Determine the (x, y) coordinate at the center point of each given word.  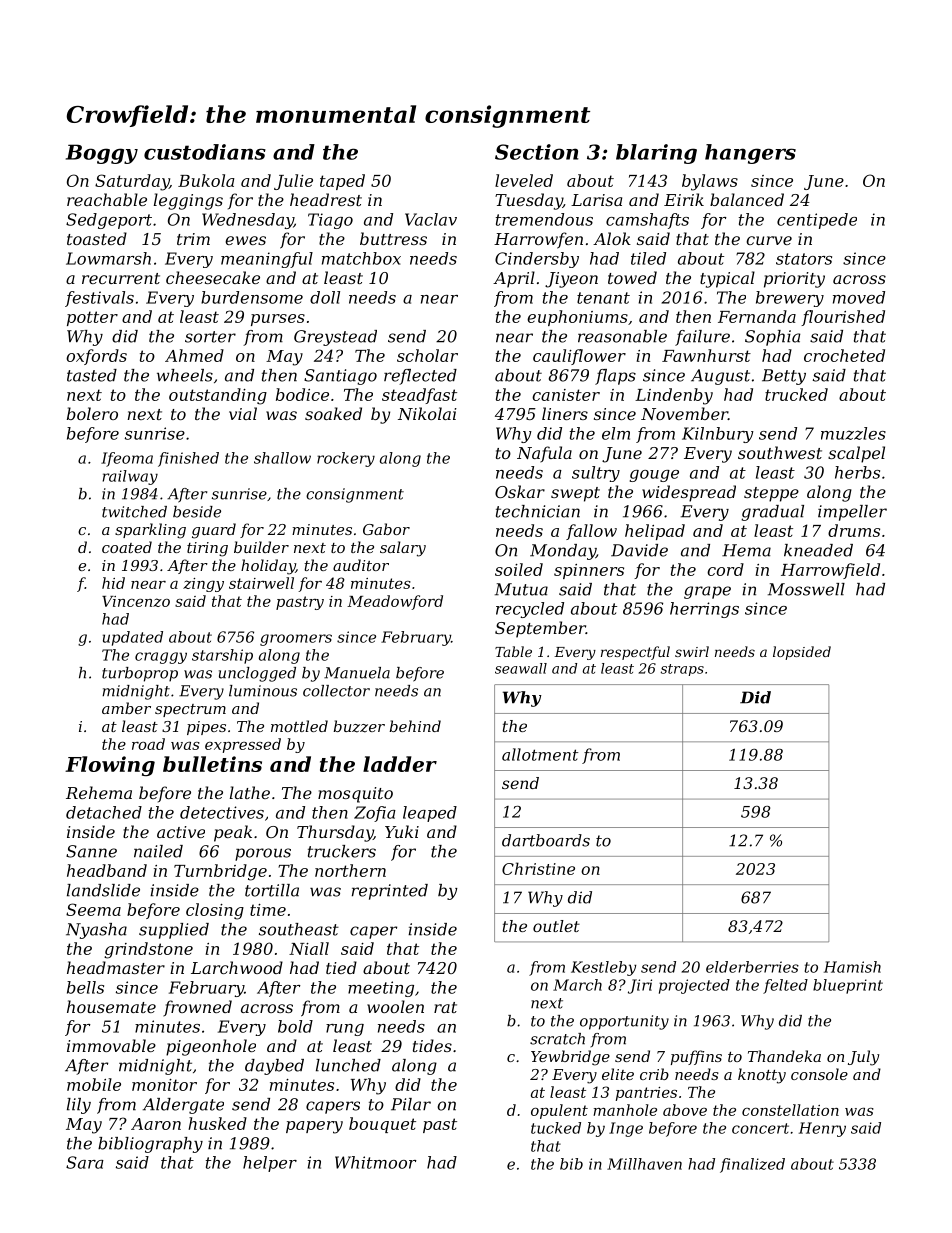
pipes (206, 728)
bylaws (710, 182)
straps (682, 670)
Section (537, 152)
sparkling (150, 531)
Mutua (521, 589)
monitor (164, 1085)
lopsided (802, 653)
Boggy (102, 154)
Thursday (335, 833)
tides (432, 1045)
